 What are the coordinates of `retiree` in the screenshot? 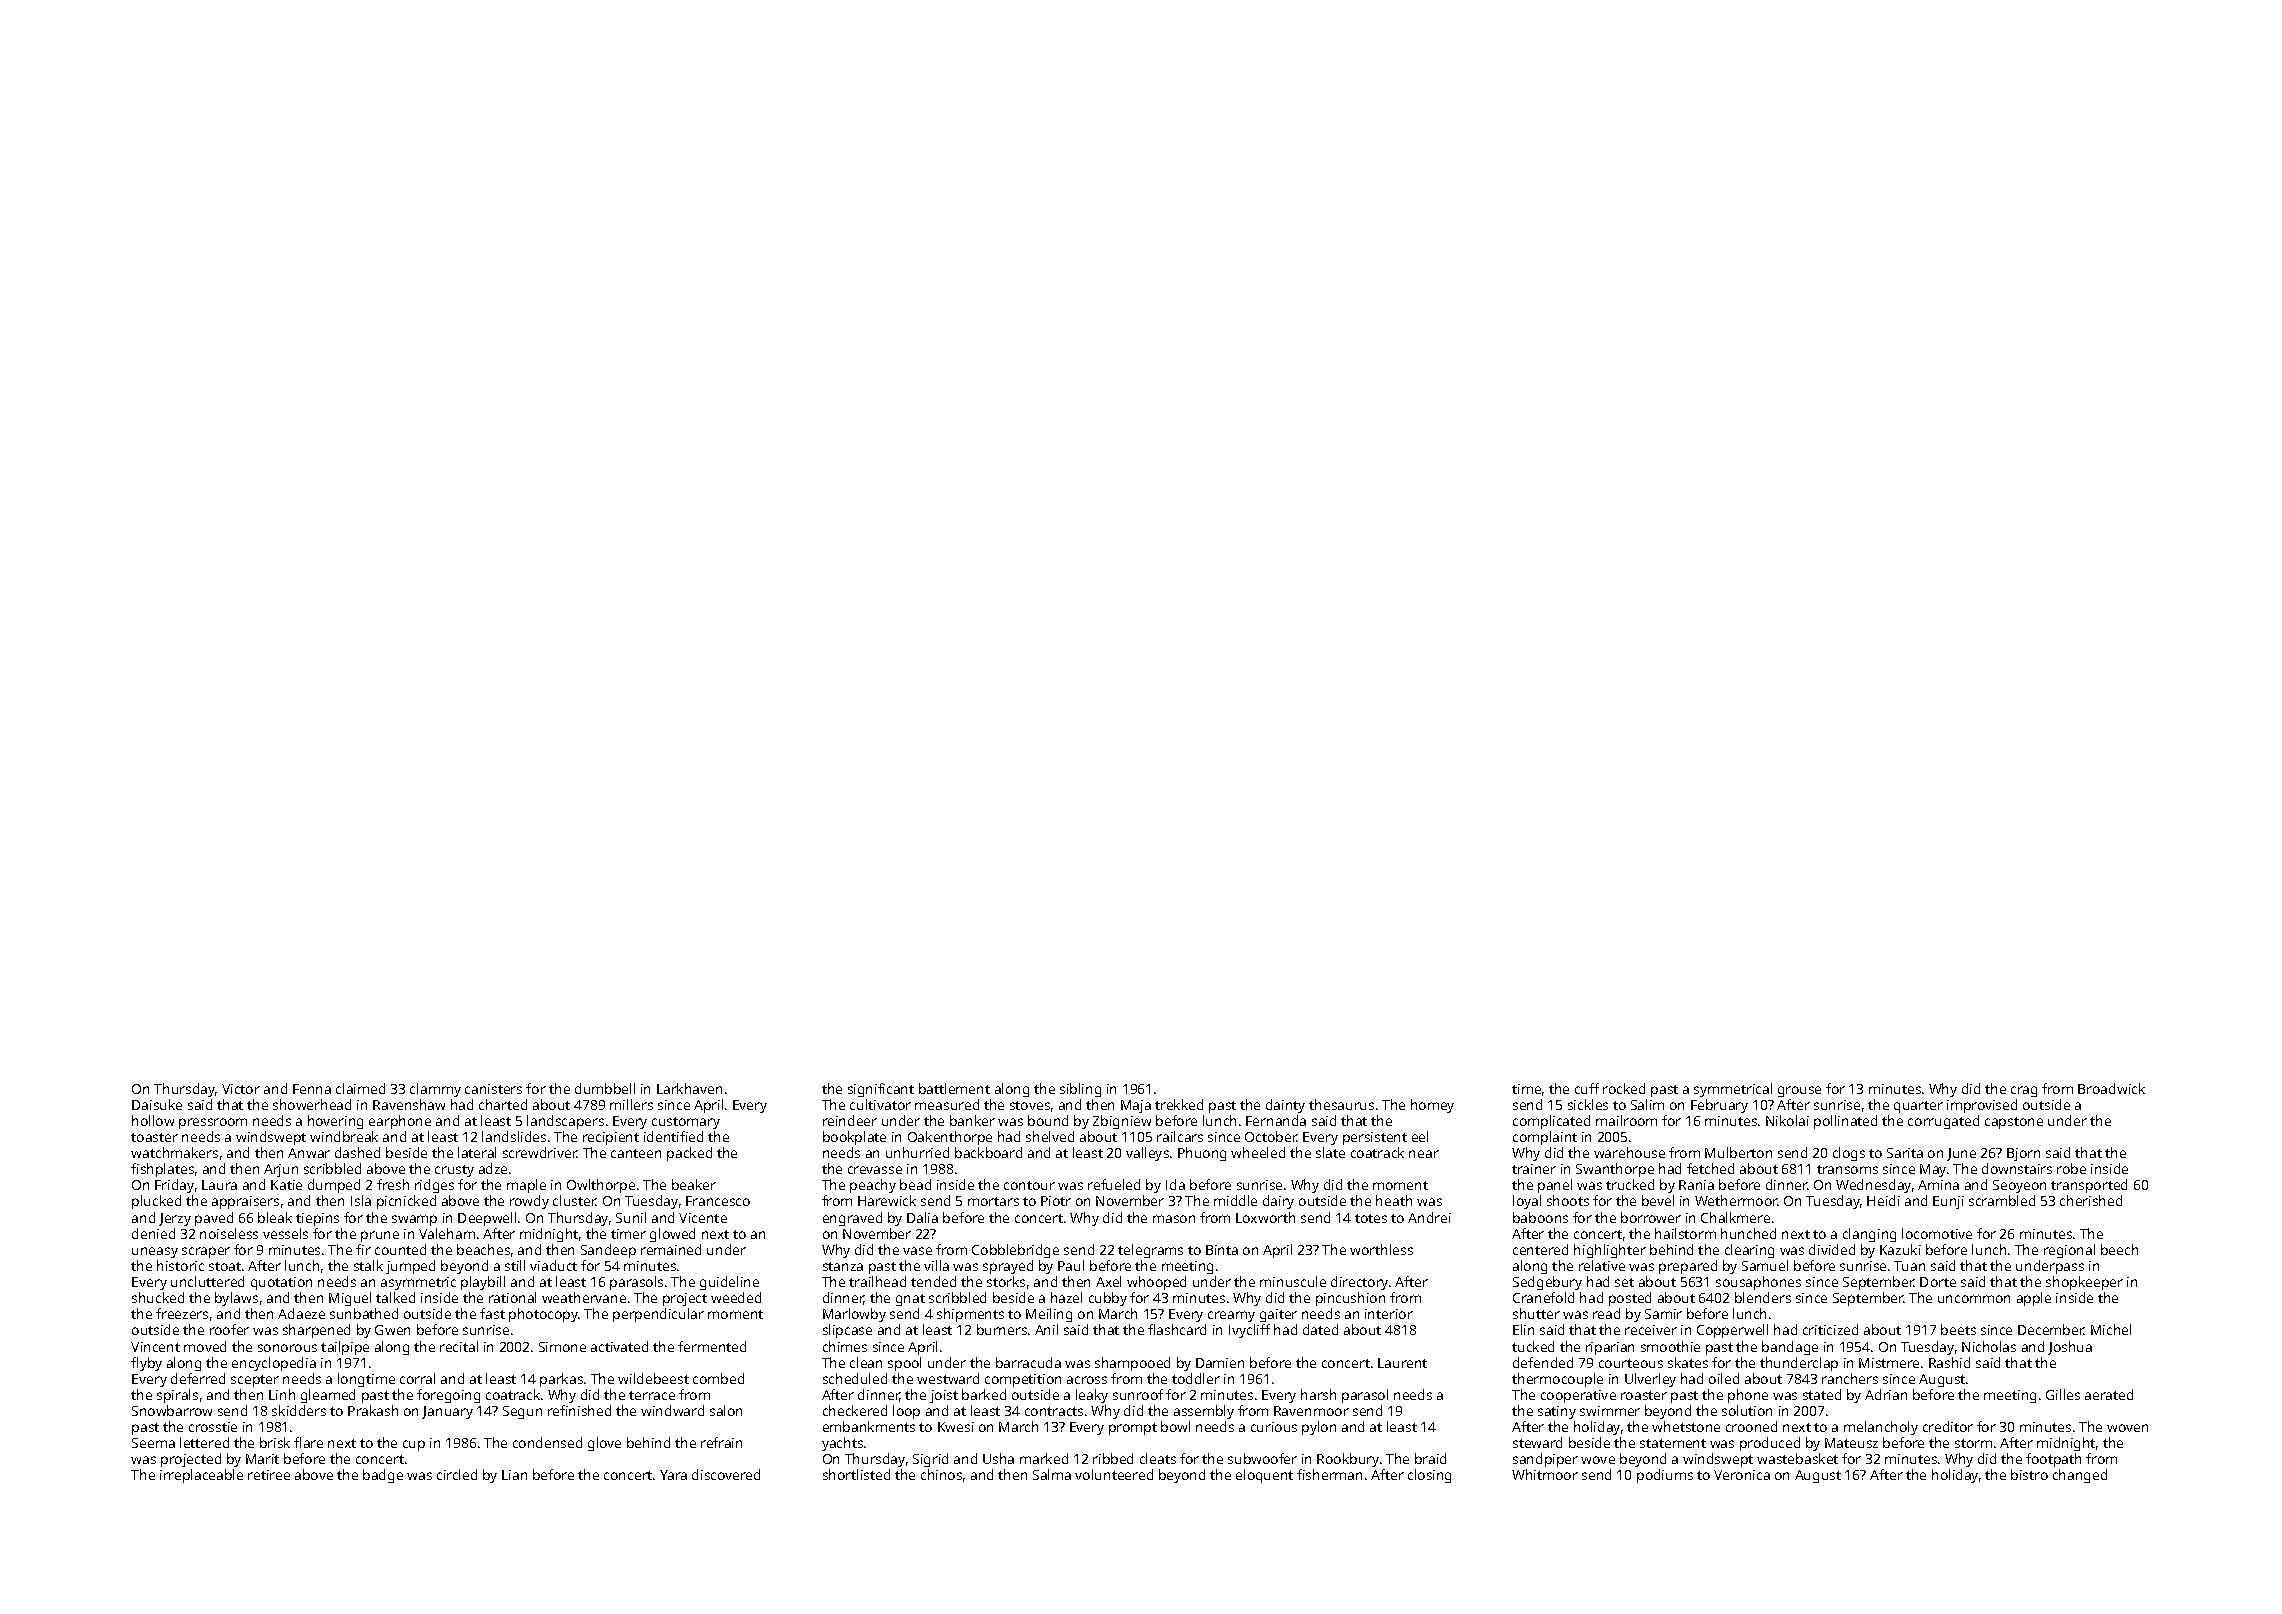 It's located at (269, 1475).
